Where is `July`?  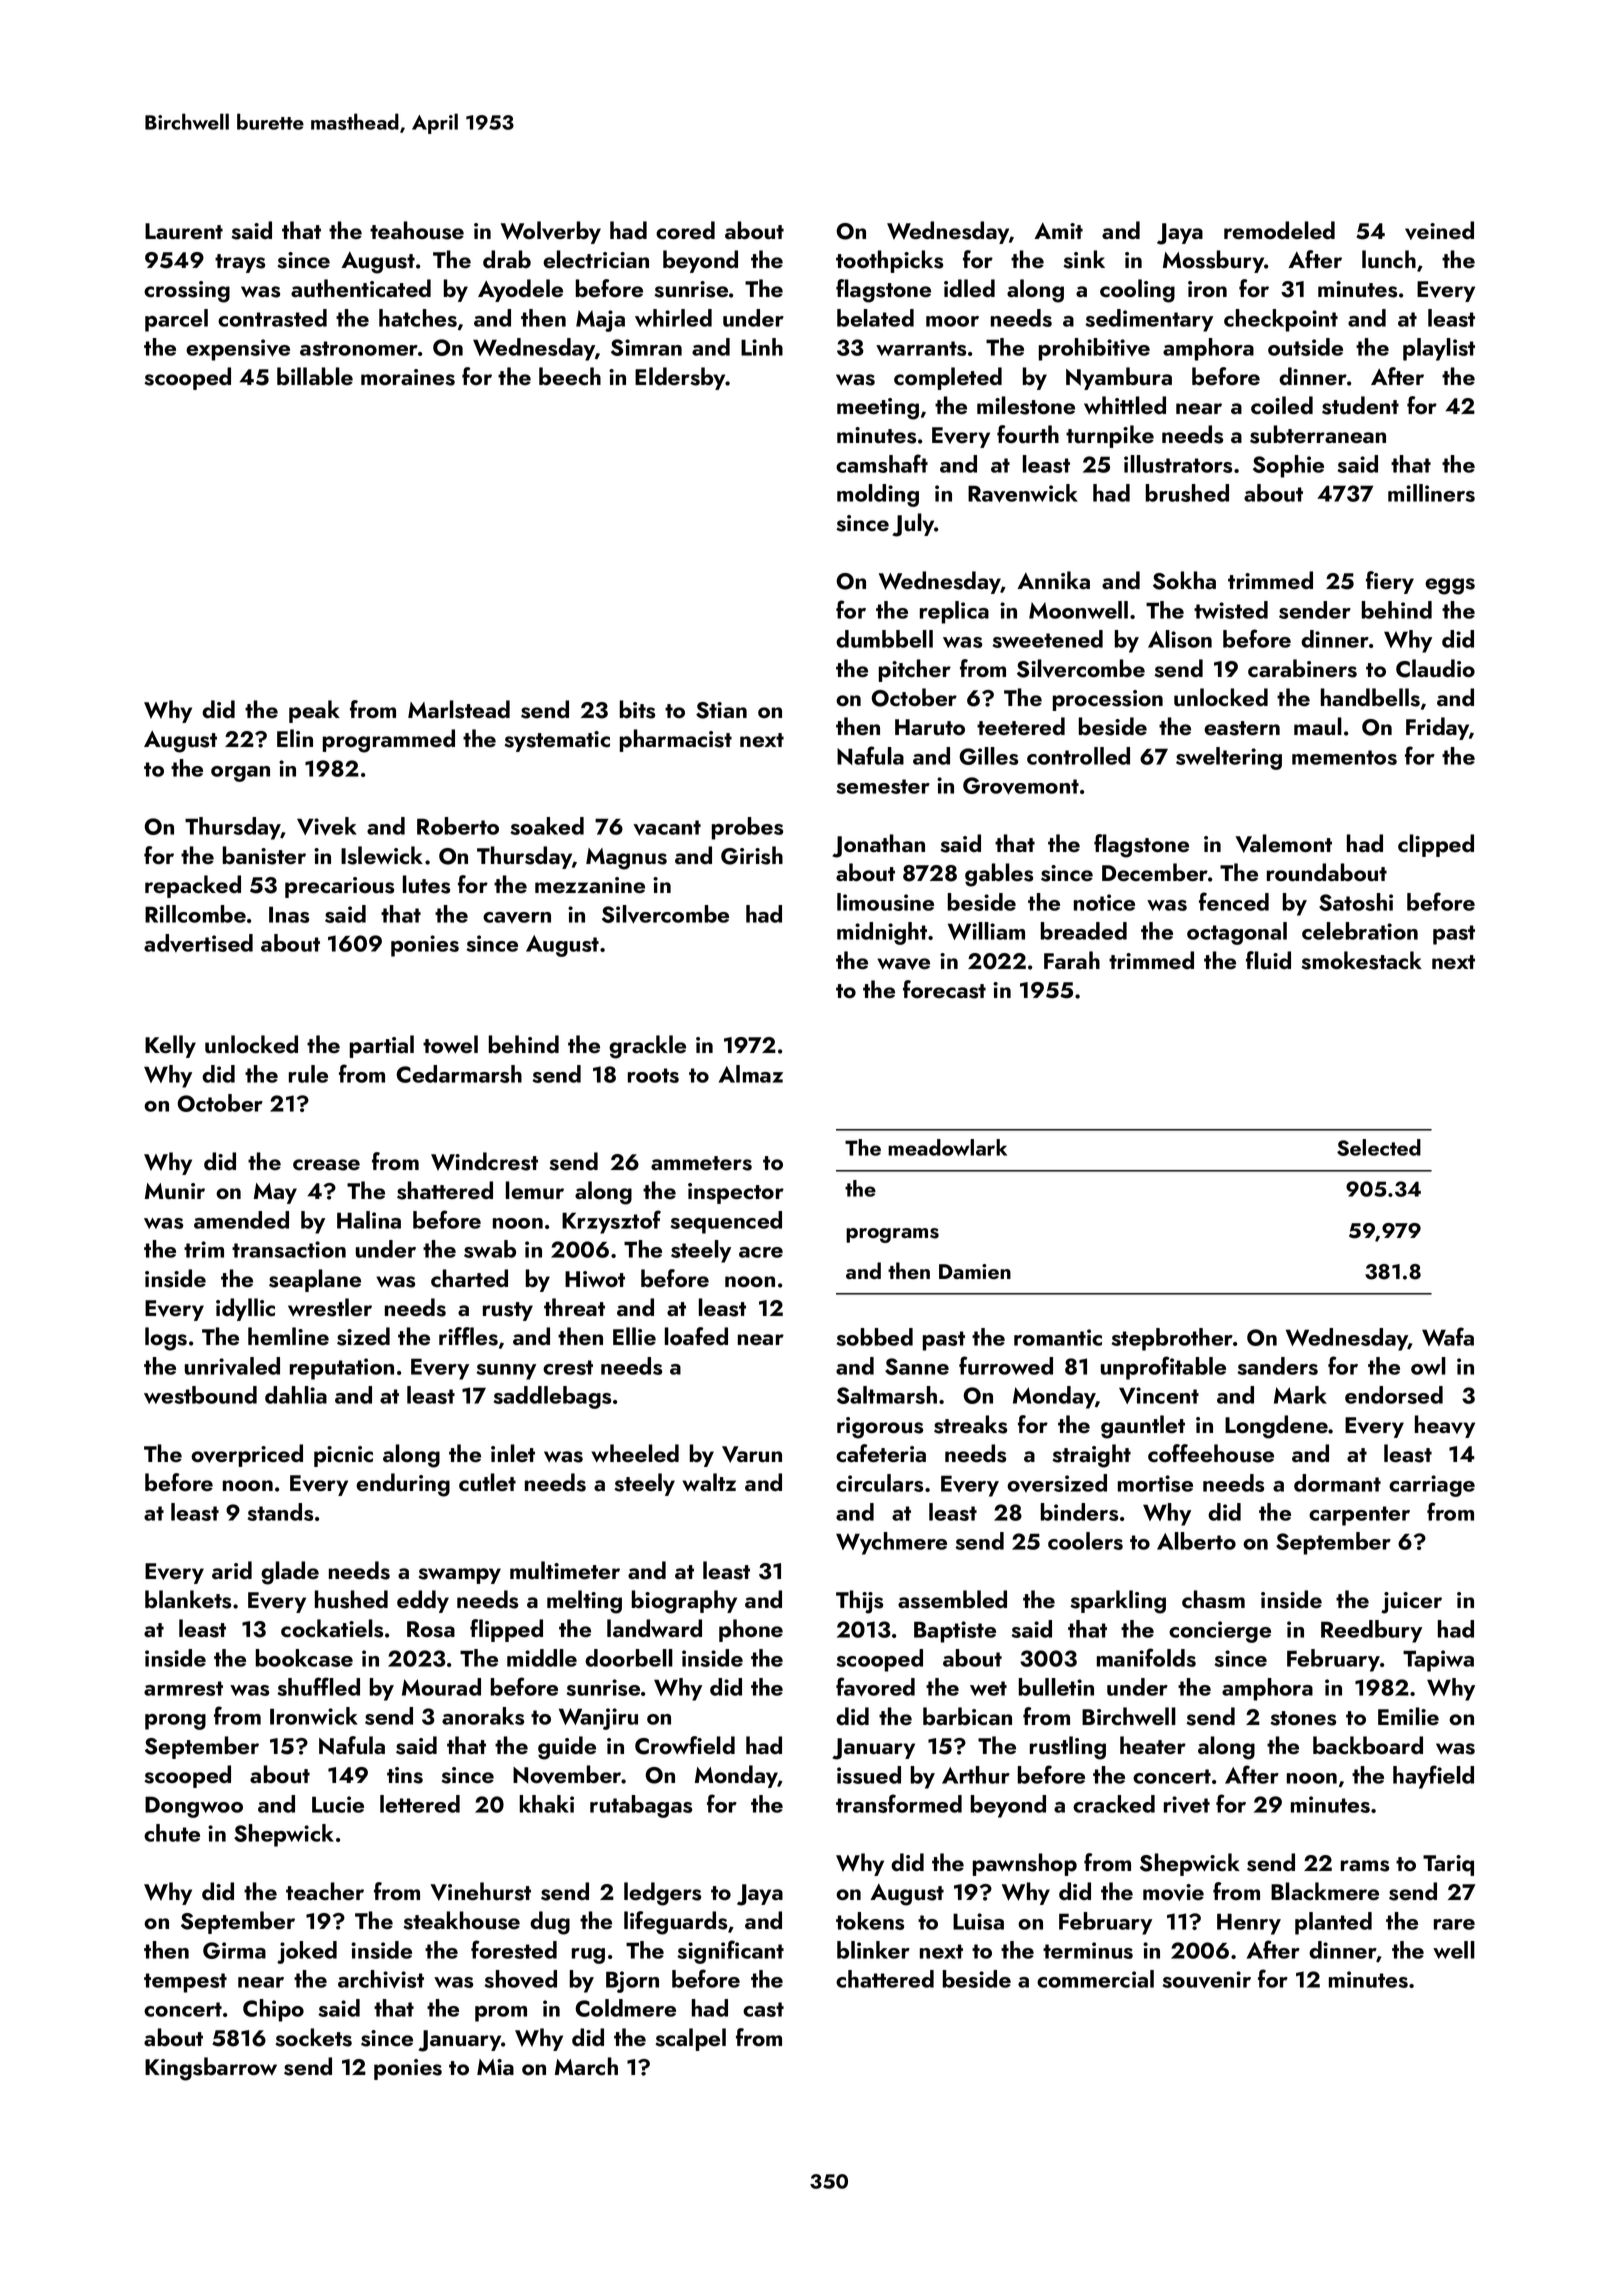 July is located at coordinates (913, 525).
